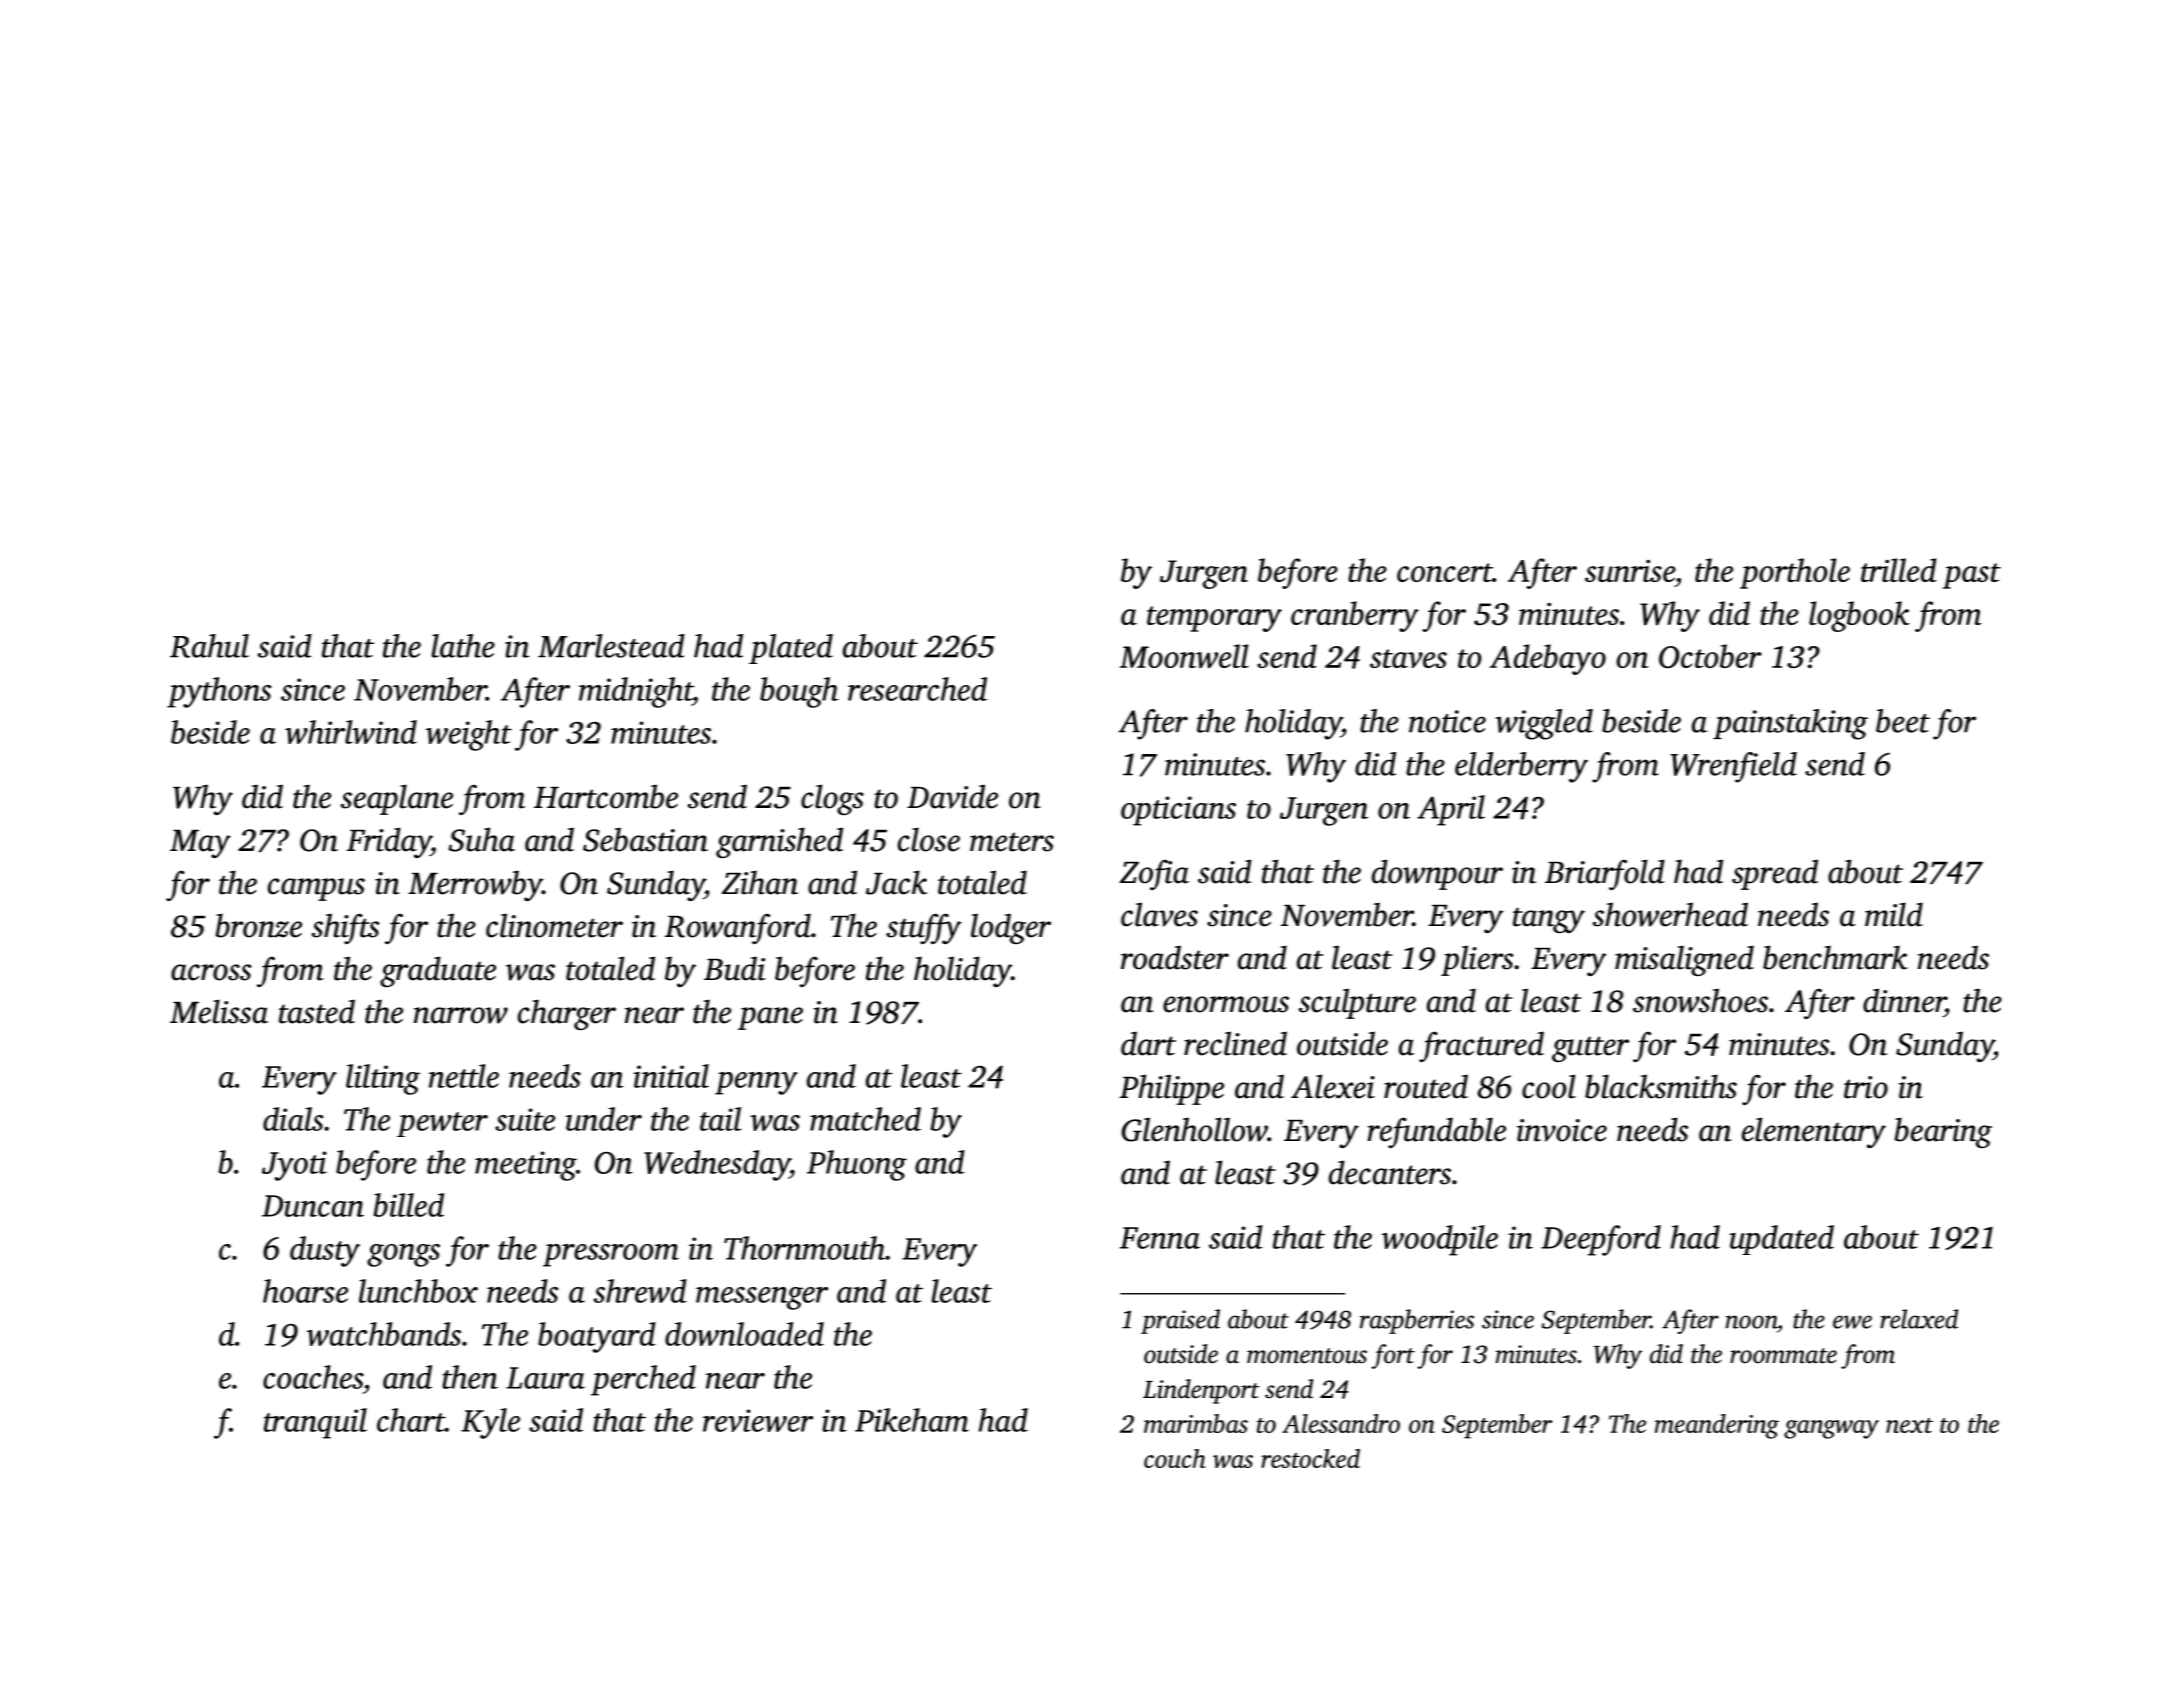 This screenshot has width=2178, height=1683. Describe the element at coordinates (912, 1420) in the screenshot. I see `Pikeham` at that location.
